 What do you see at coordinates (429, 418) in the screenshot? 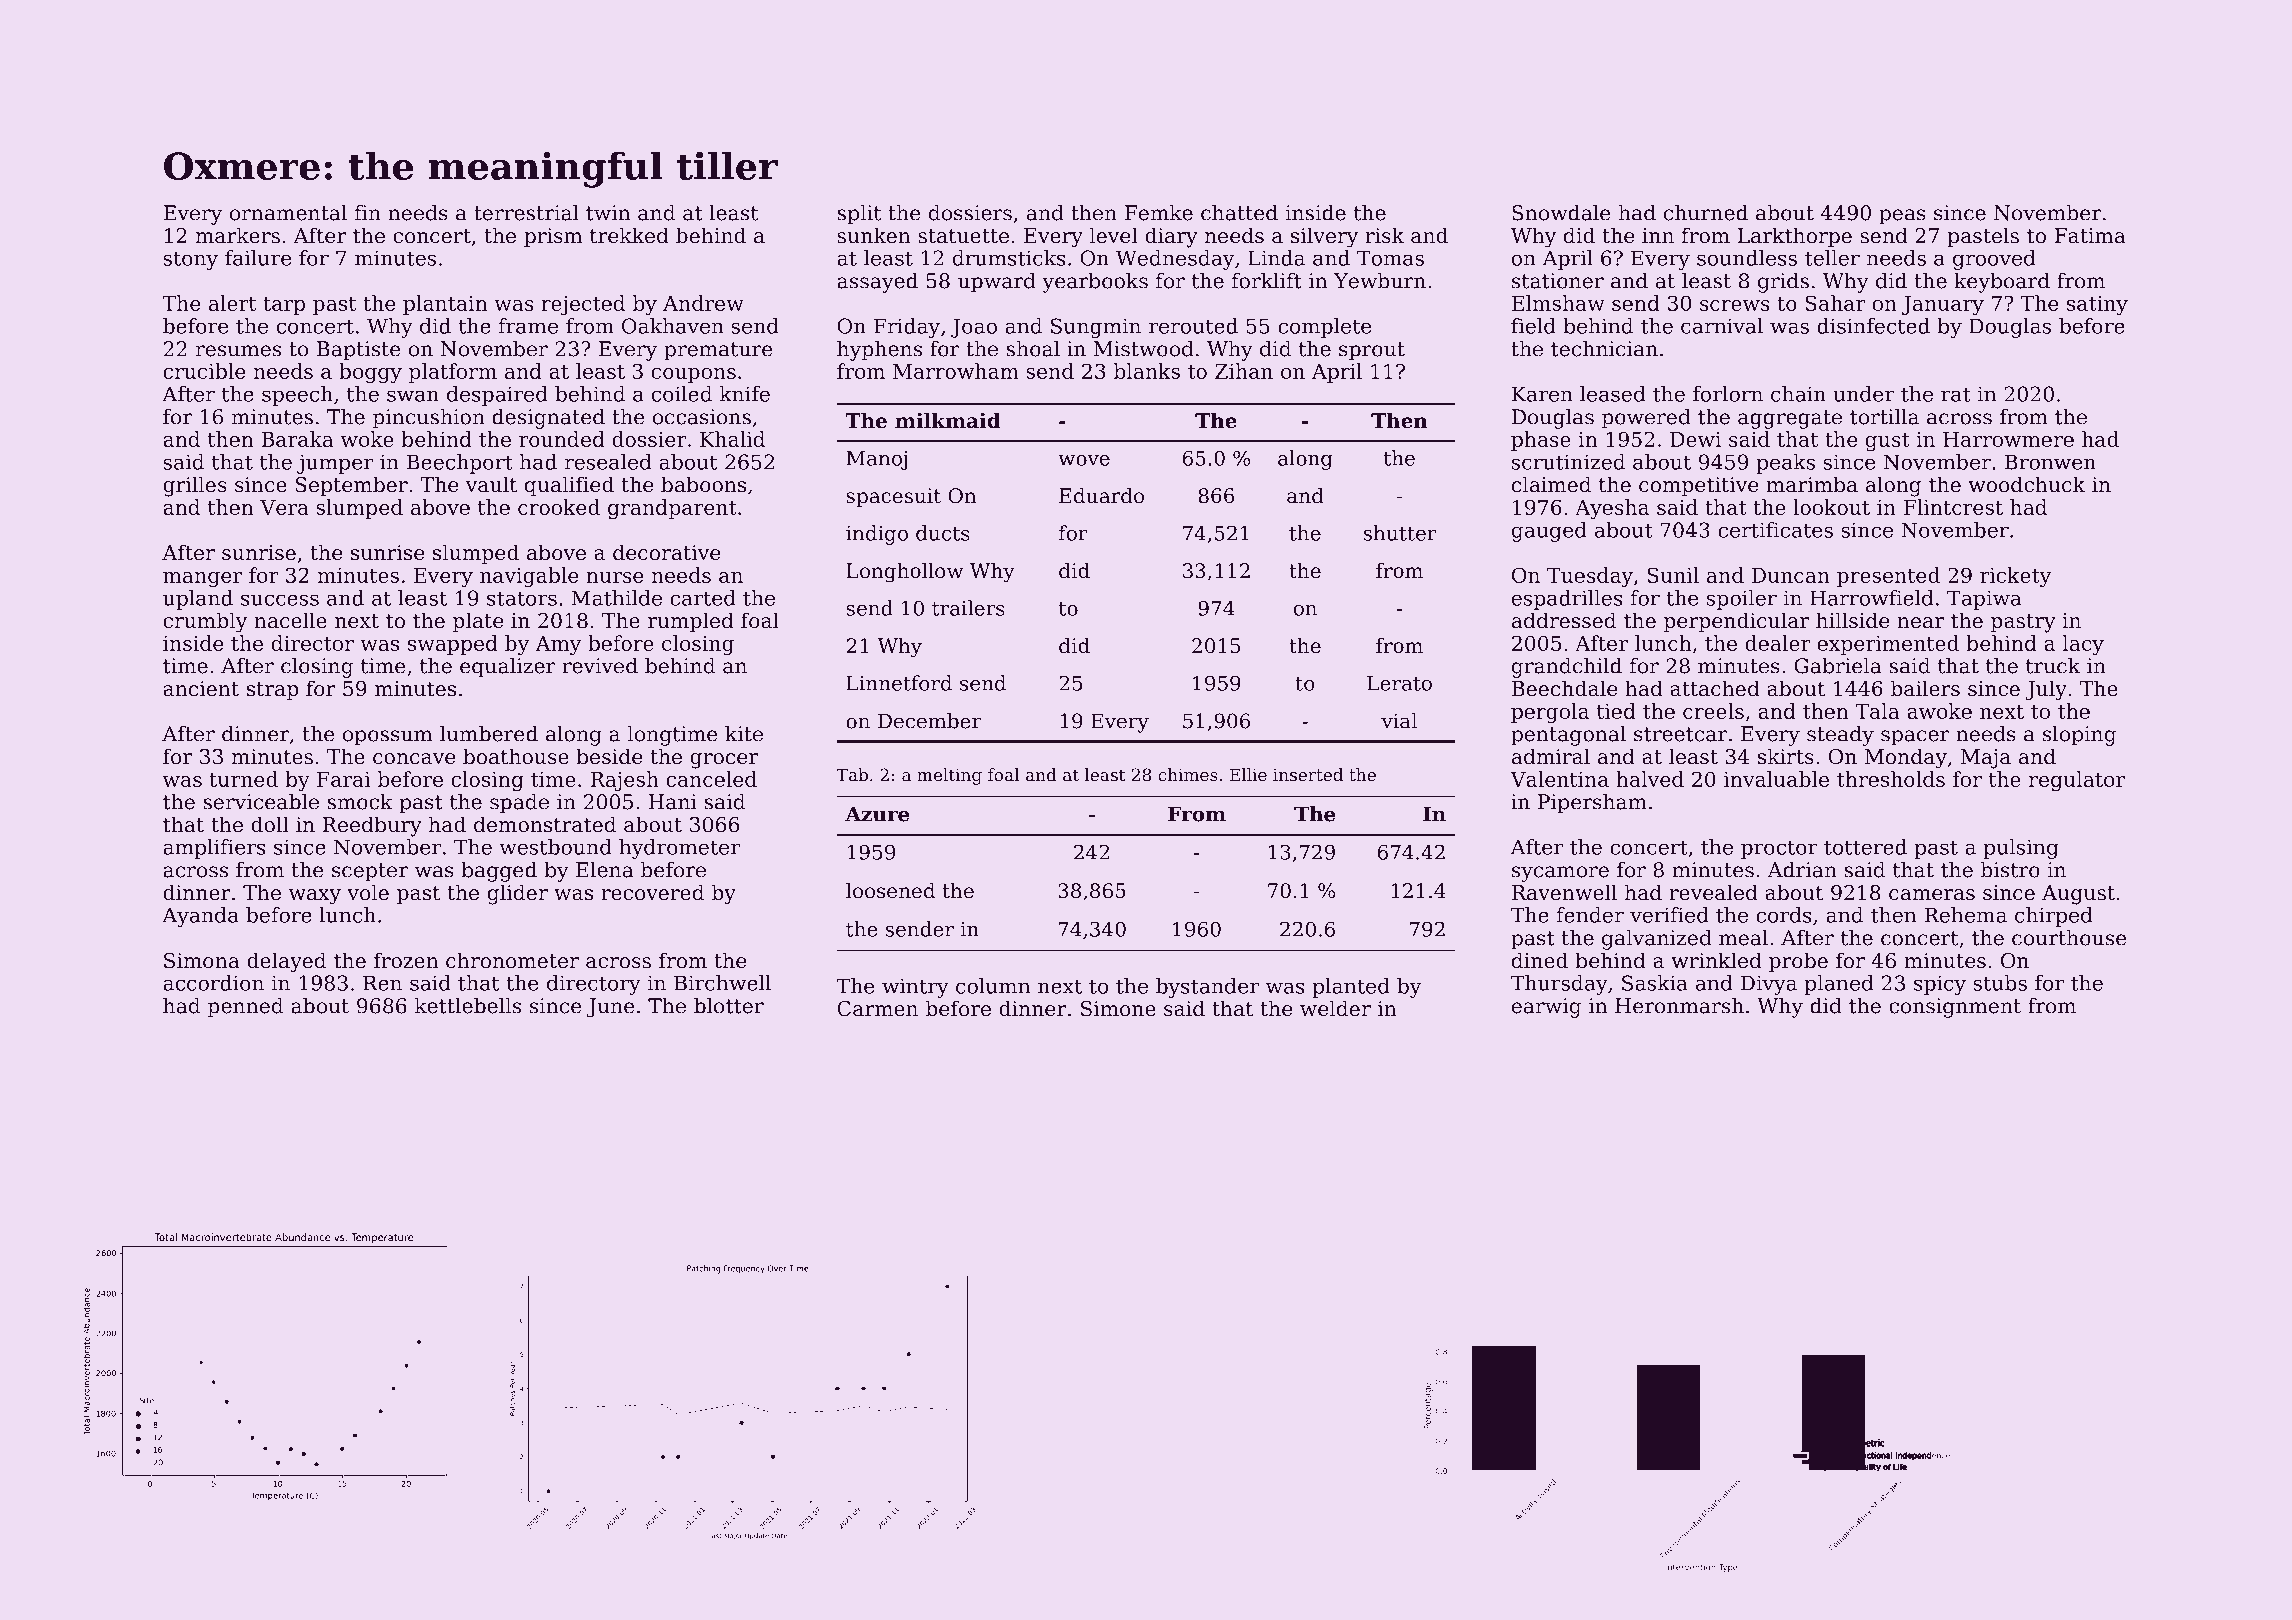
I see `pincushion` at bounding box center [429, 418].
